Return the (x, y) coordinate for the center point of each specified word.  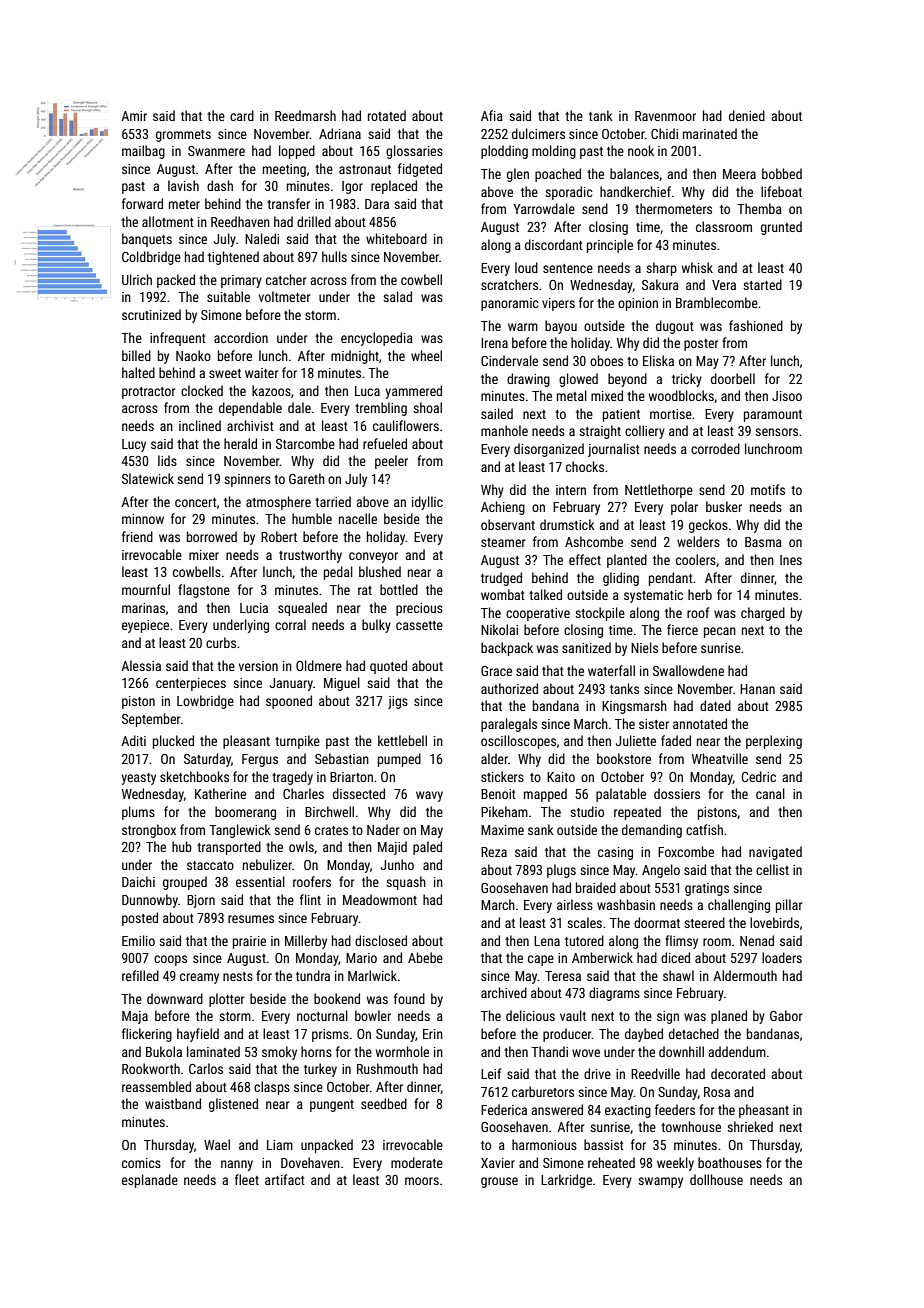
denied (747, 115)
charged (763, 614)
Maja (135, 1017)
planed (729, 1017)
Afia (492, 115)
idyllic (427, 503)
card (242, 115)
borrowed (212, 536)
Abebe (425, 957)
